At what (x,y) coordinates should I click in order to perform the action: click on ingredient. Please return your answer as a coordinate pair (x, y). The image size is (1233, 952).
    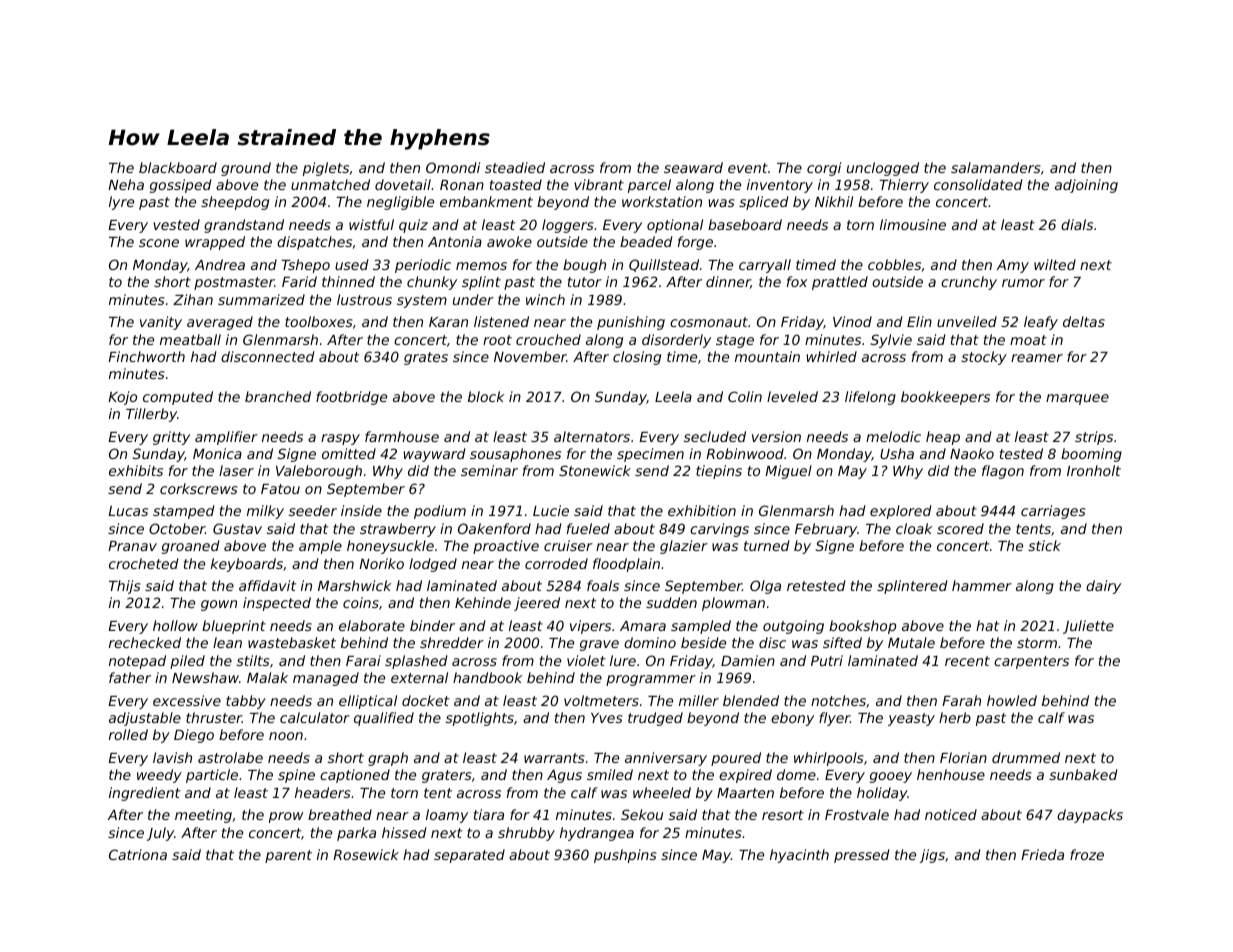
    Looking at the image, I should click on (144, 794).
